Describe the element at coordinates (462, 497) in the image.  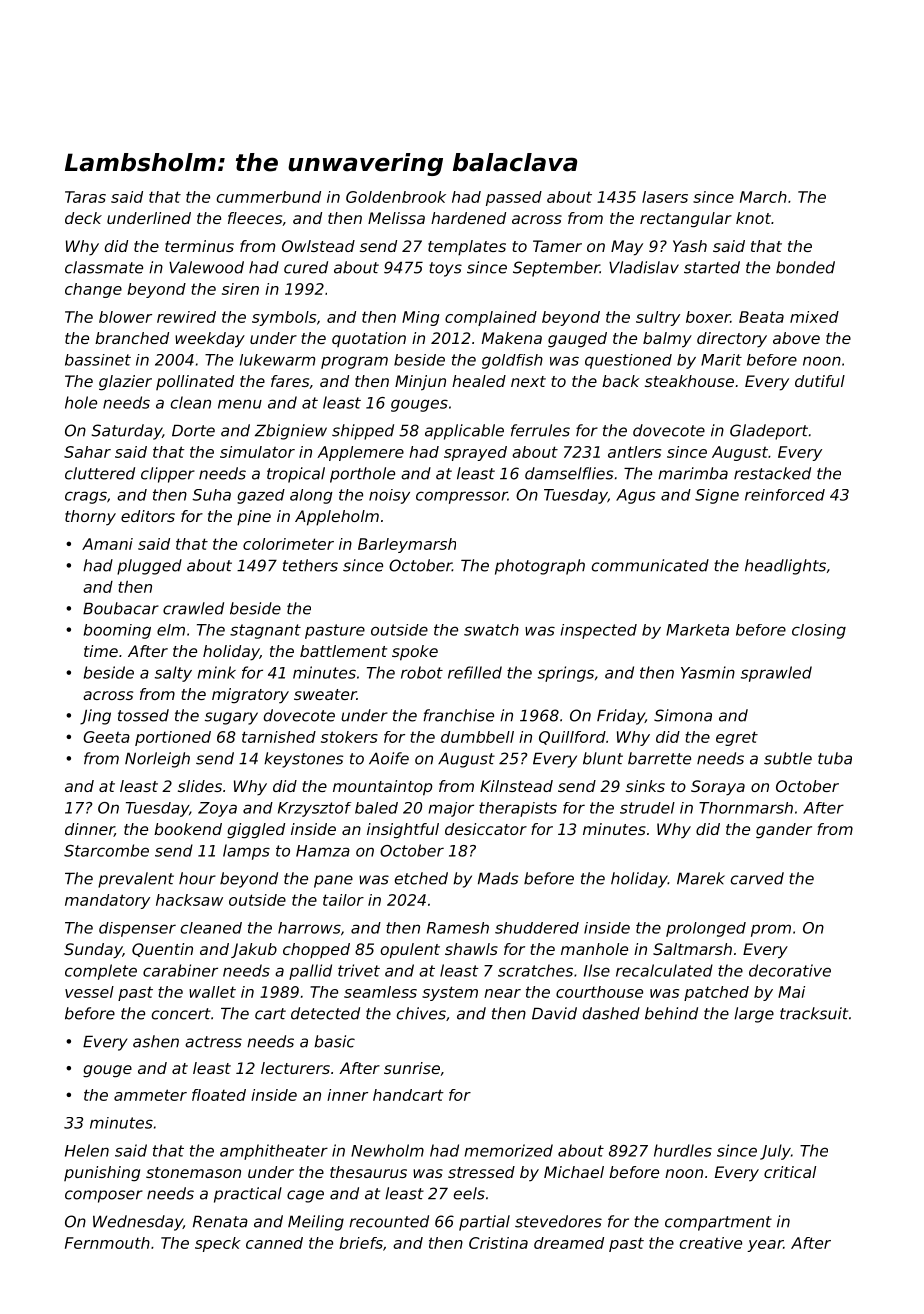
I see `compressor` at that location.
